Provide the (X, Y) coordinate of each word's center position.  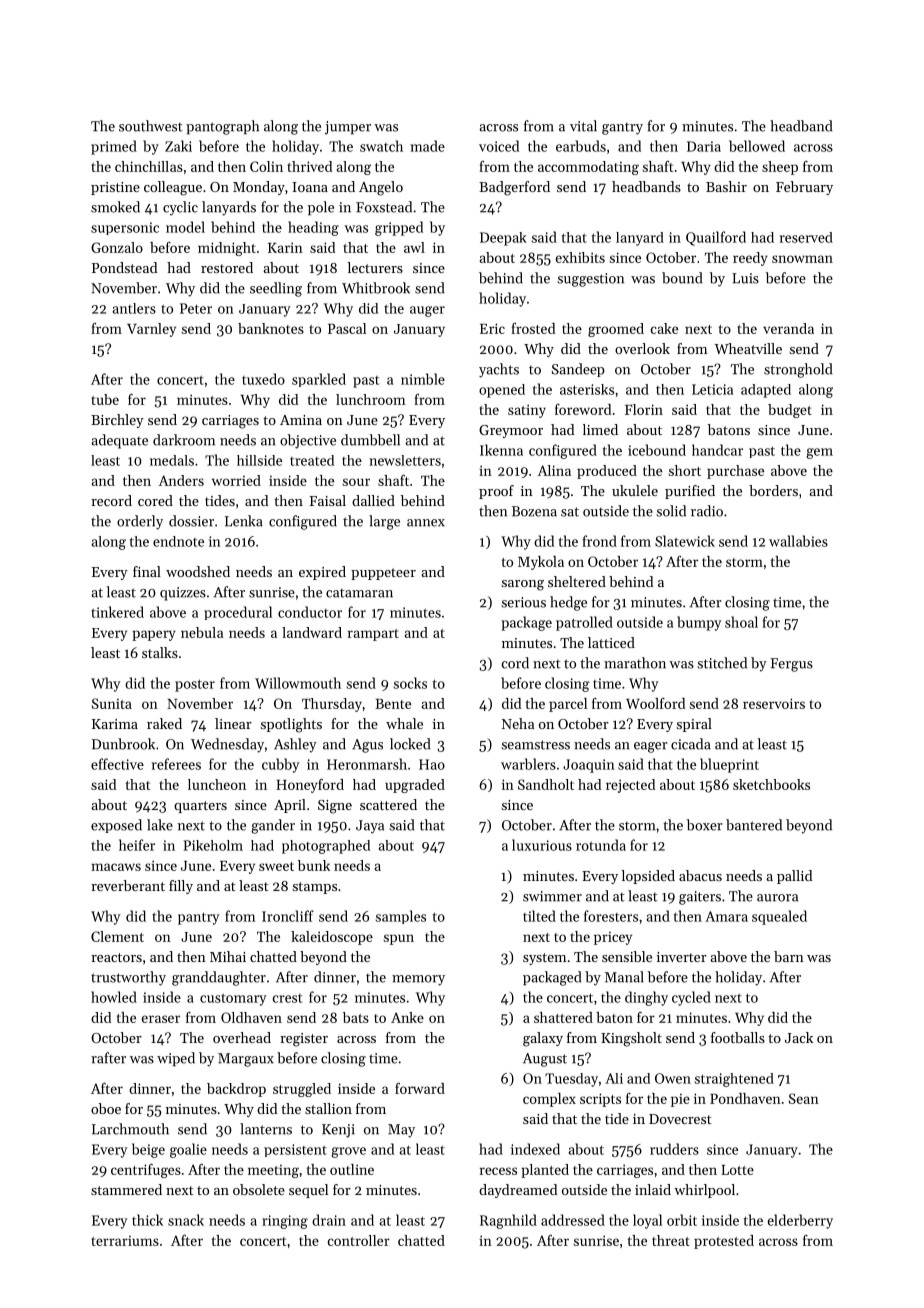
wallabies (798, 541)
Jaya (370, 827)
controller (359, 1240)
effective (117, 764)
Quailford (716, 238)
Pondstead (125, 267)
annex (426, 523)
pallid (795, 877)
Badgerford (514, 188)
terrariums (125, 1241)
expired (322, 573)
